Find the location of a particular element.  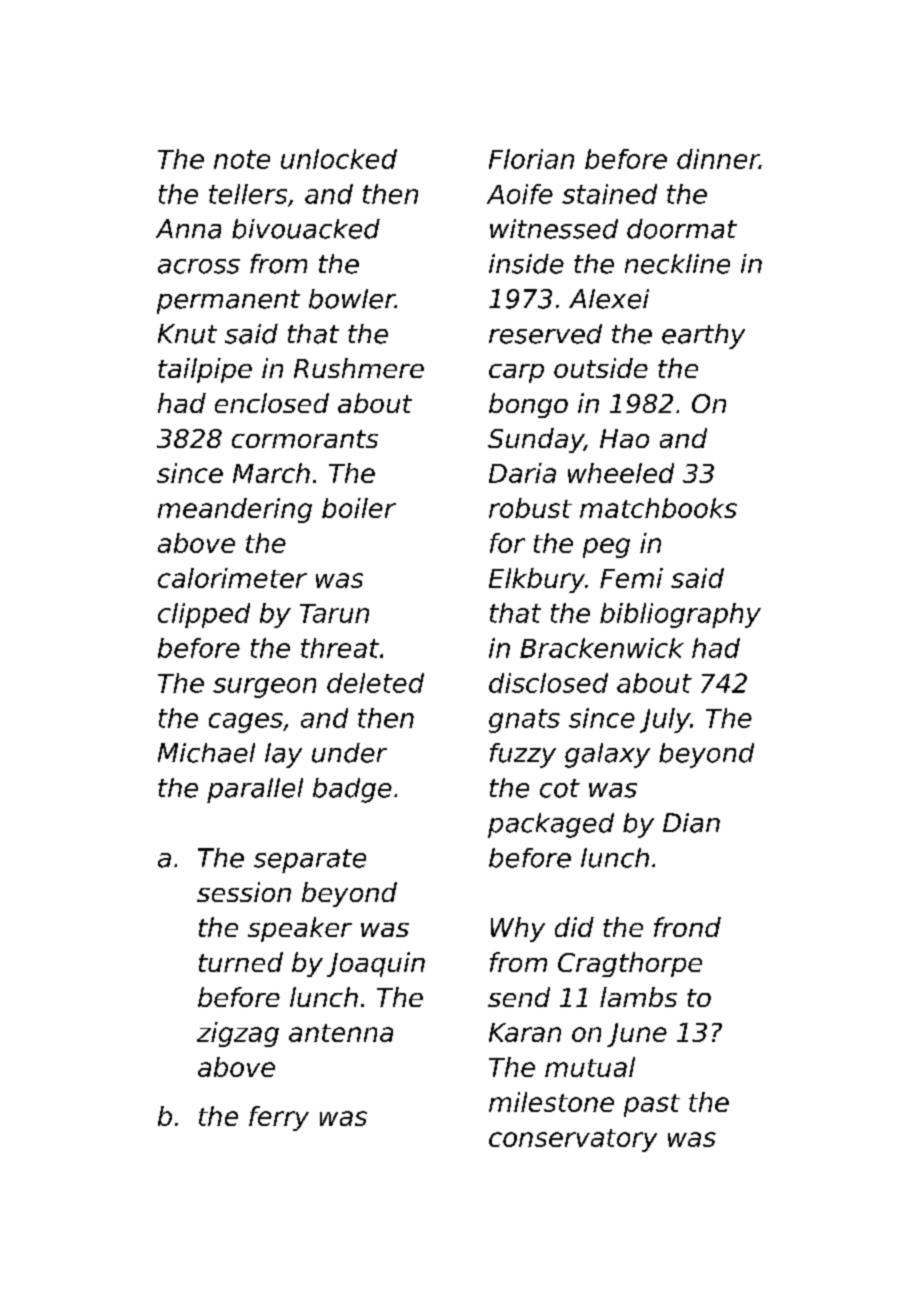

tailpipe is located at coordinates (205, 370).
